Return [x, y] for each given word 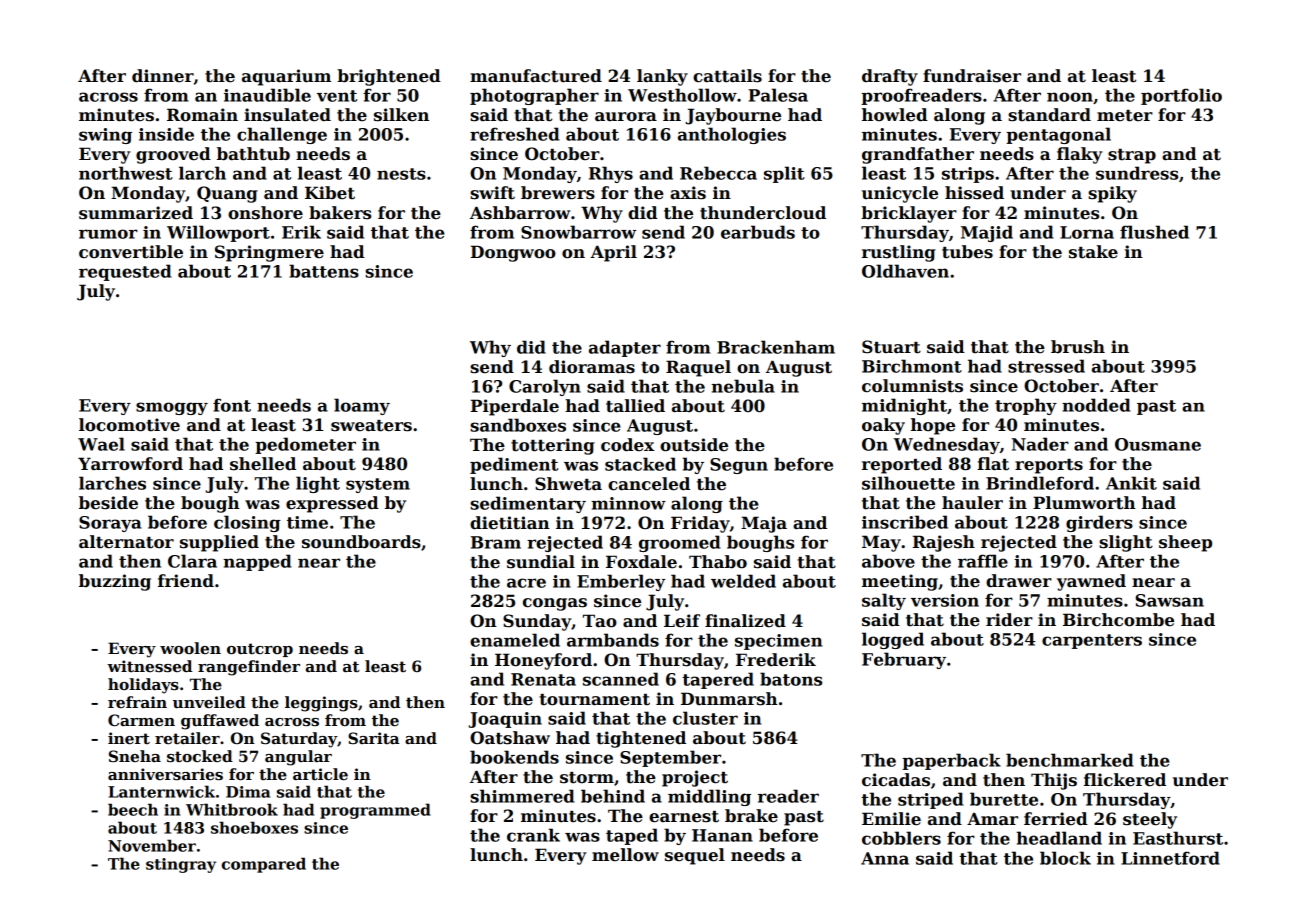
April [613, 253]
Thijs [1054, 781]
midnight [904, 406]
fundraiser [972, 76]
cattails [727, 76]
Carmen [141, 720]
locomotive [129, 425]
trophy [1026, 406]
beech [133, 809]
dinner [163, 76]
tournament [594, 700]
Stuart [891, 347]
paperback [951, 761]
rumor [108, 234]
